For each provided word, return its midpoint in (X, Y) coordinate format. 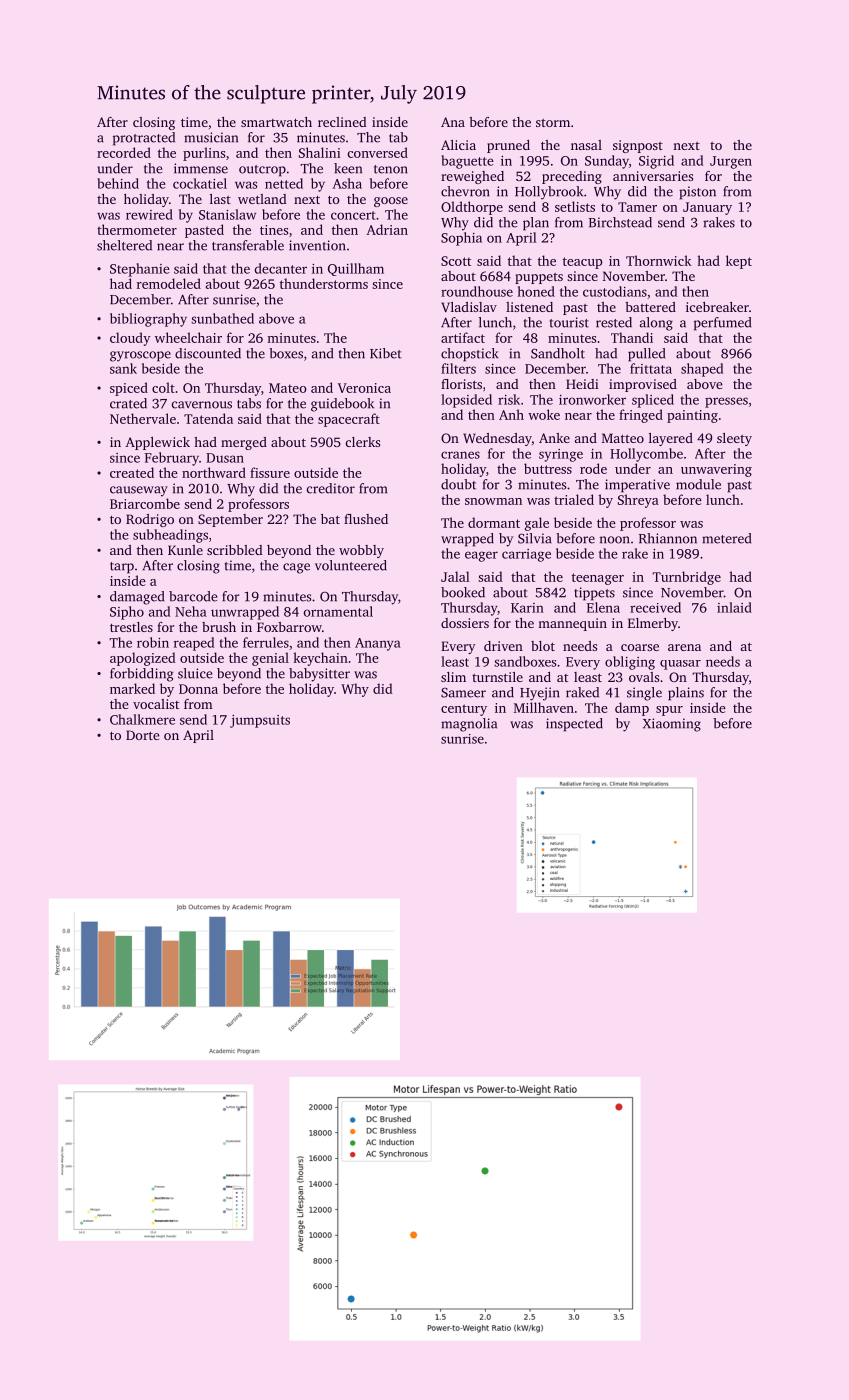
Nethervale (143, 418)
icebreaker (717, 307)
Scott (456, 261)
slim (453, 677)
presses (726, 402)
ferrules (266, 642)
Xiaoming (672, 725)
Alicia (458, 145)
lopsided (466, 401)
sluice (195, 673)
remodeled (169, 283)
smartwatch (276, 122)
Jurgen (731, 162)
